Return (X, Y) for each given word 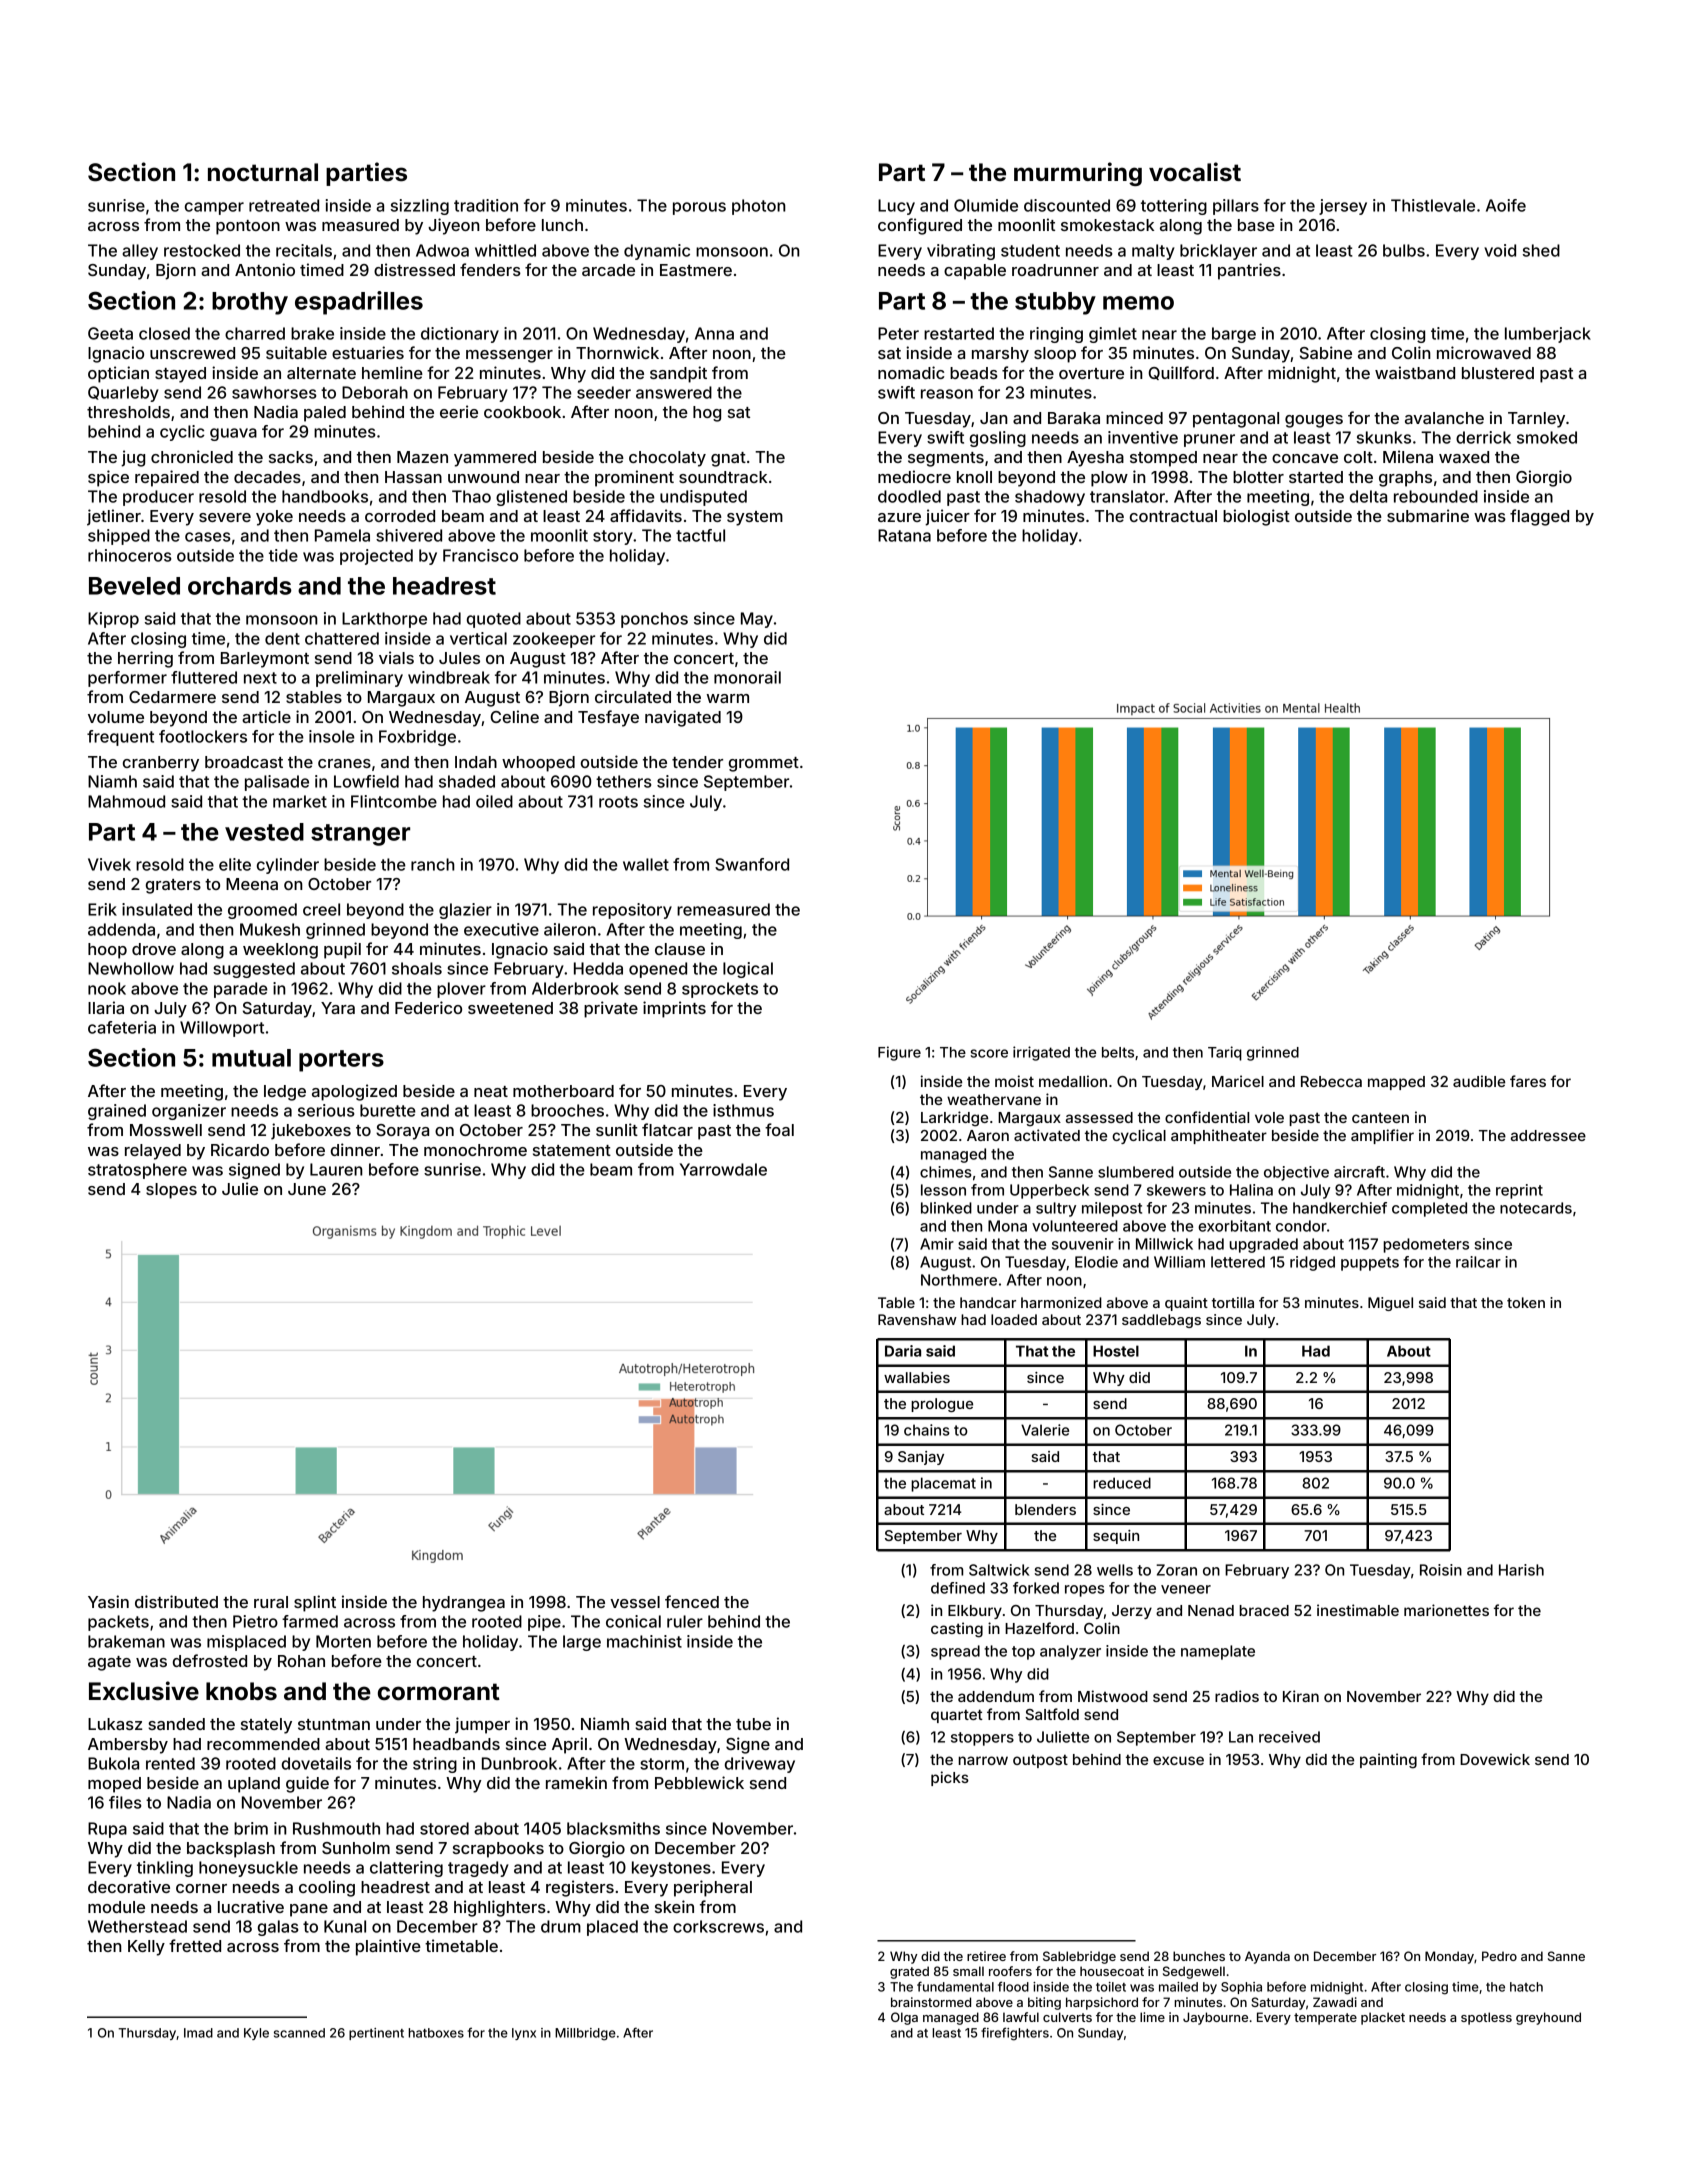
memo (1138, 303)
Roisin (1441, 1570)
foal (779, 1129)
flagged (1539, 517)
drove (154, 949)
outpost (1040, 1761)
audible (1479, 1081)
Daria (903, 1351)
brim (251, 1828)
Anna (714, 333)
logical (748, 970)
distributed (176, 1601)
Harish (1521, 1570)
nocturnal (263, 172)
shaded (467, 781)
